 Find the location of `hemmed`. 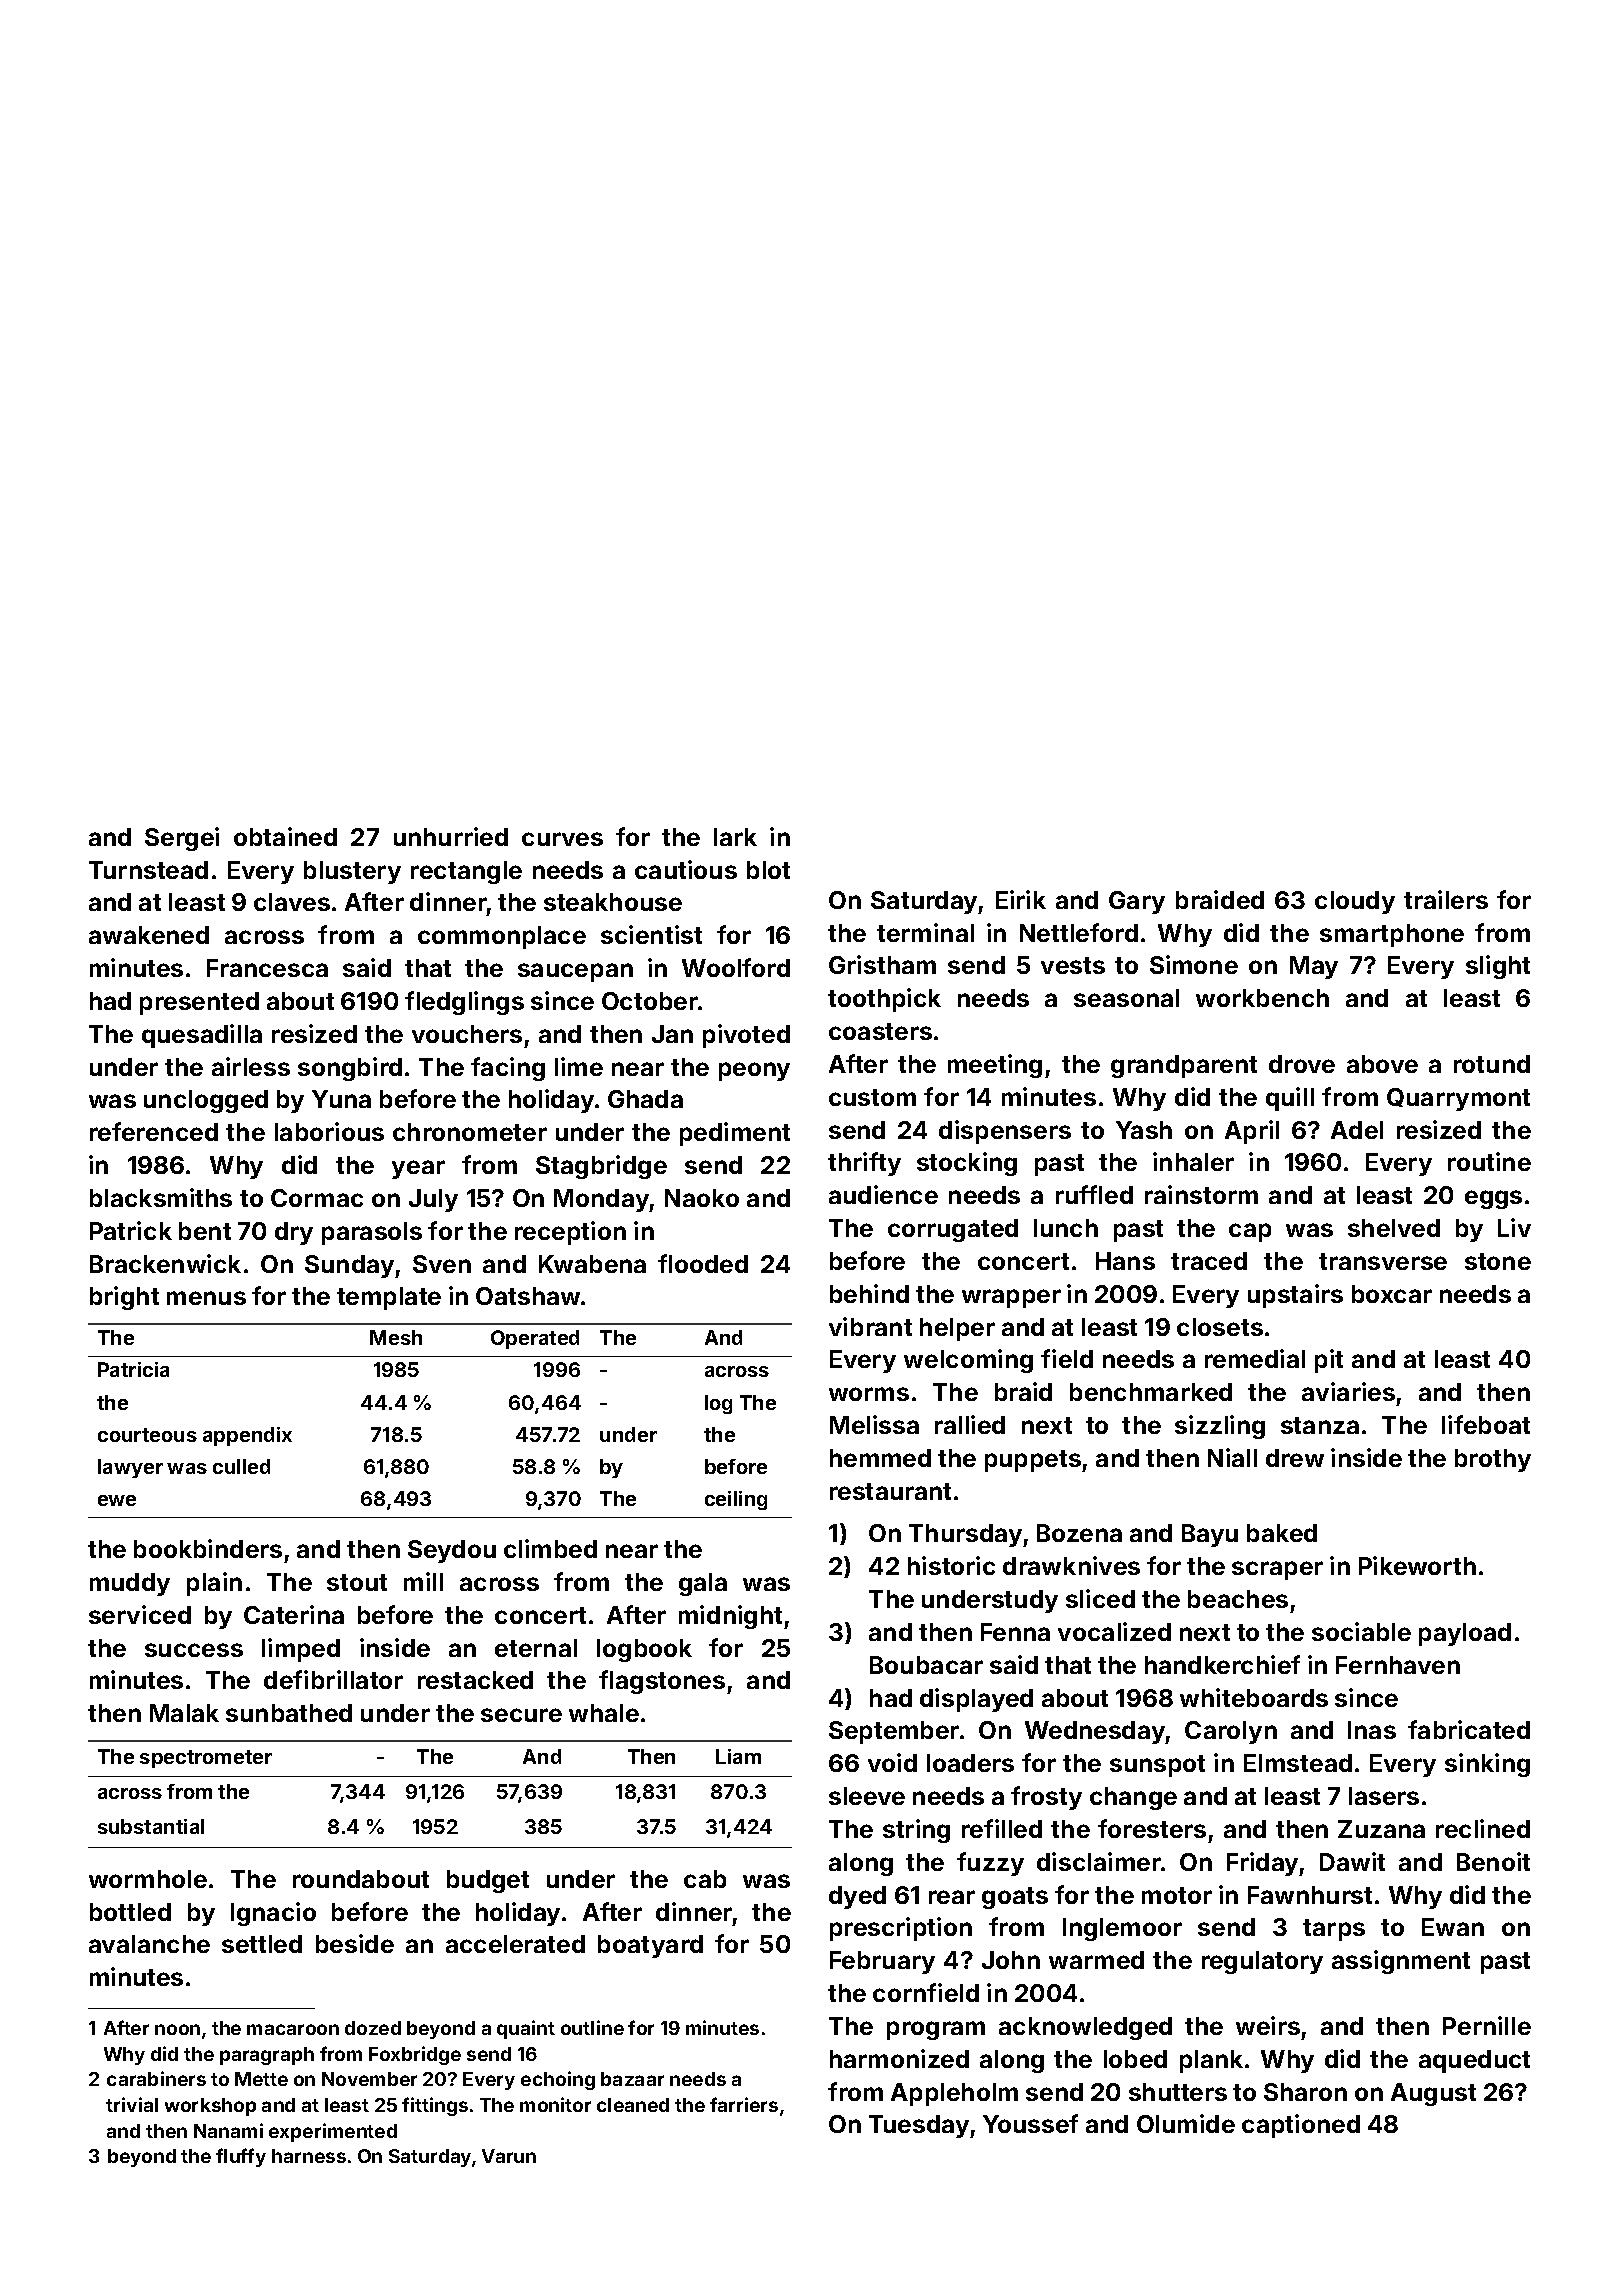

hemmed is located at coordinates (880, 1458).
